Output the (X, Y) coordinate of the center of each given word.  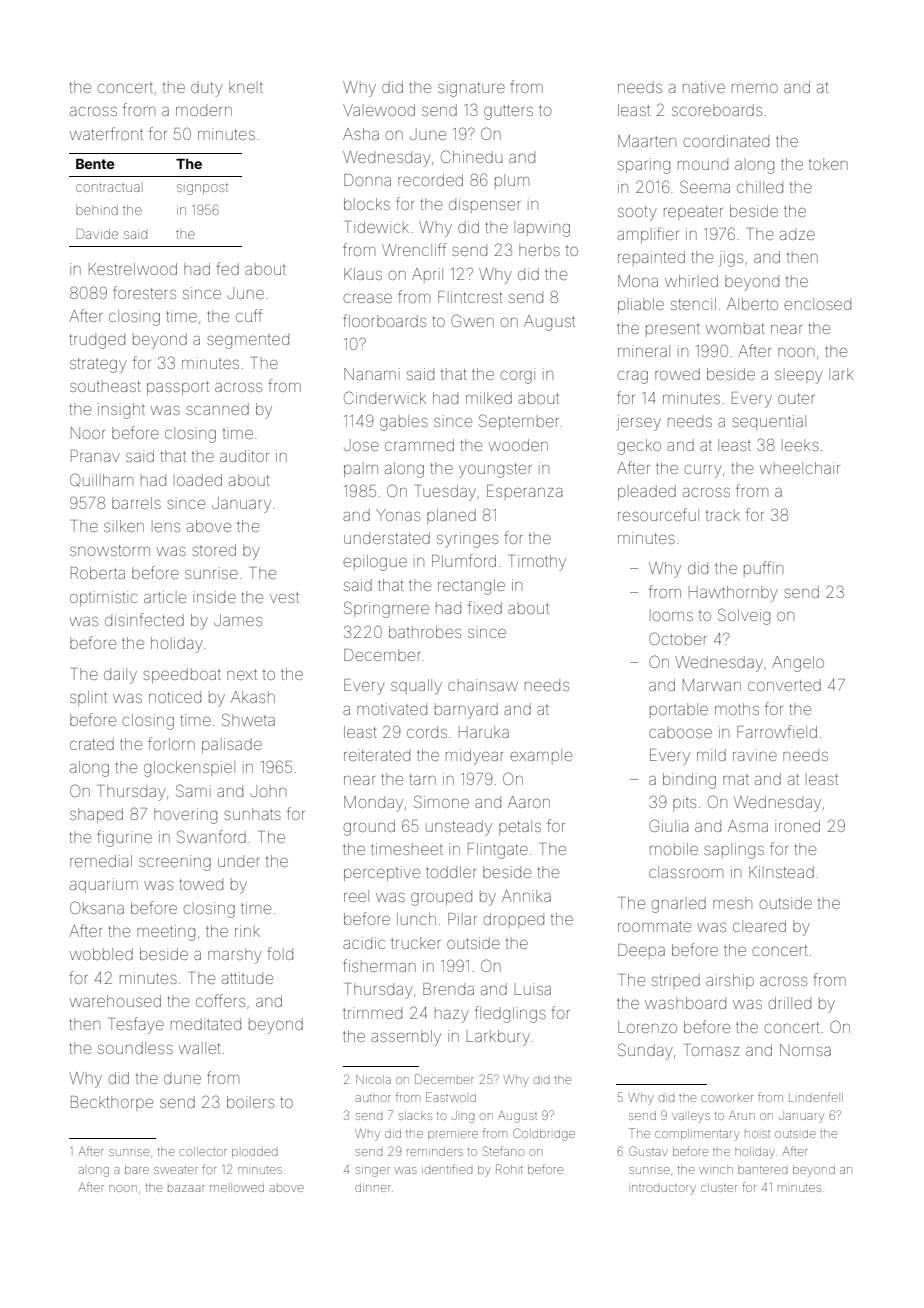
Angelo (798, 664)
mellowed (237, 1188)
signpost (202, 189)
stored (214, 550)
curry (703, 471)
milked (489, 398)
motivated (392, 709)
